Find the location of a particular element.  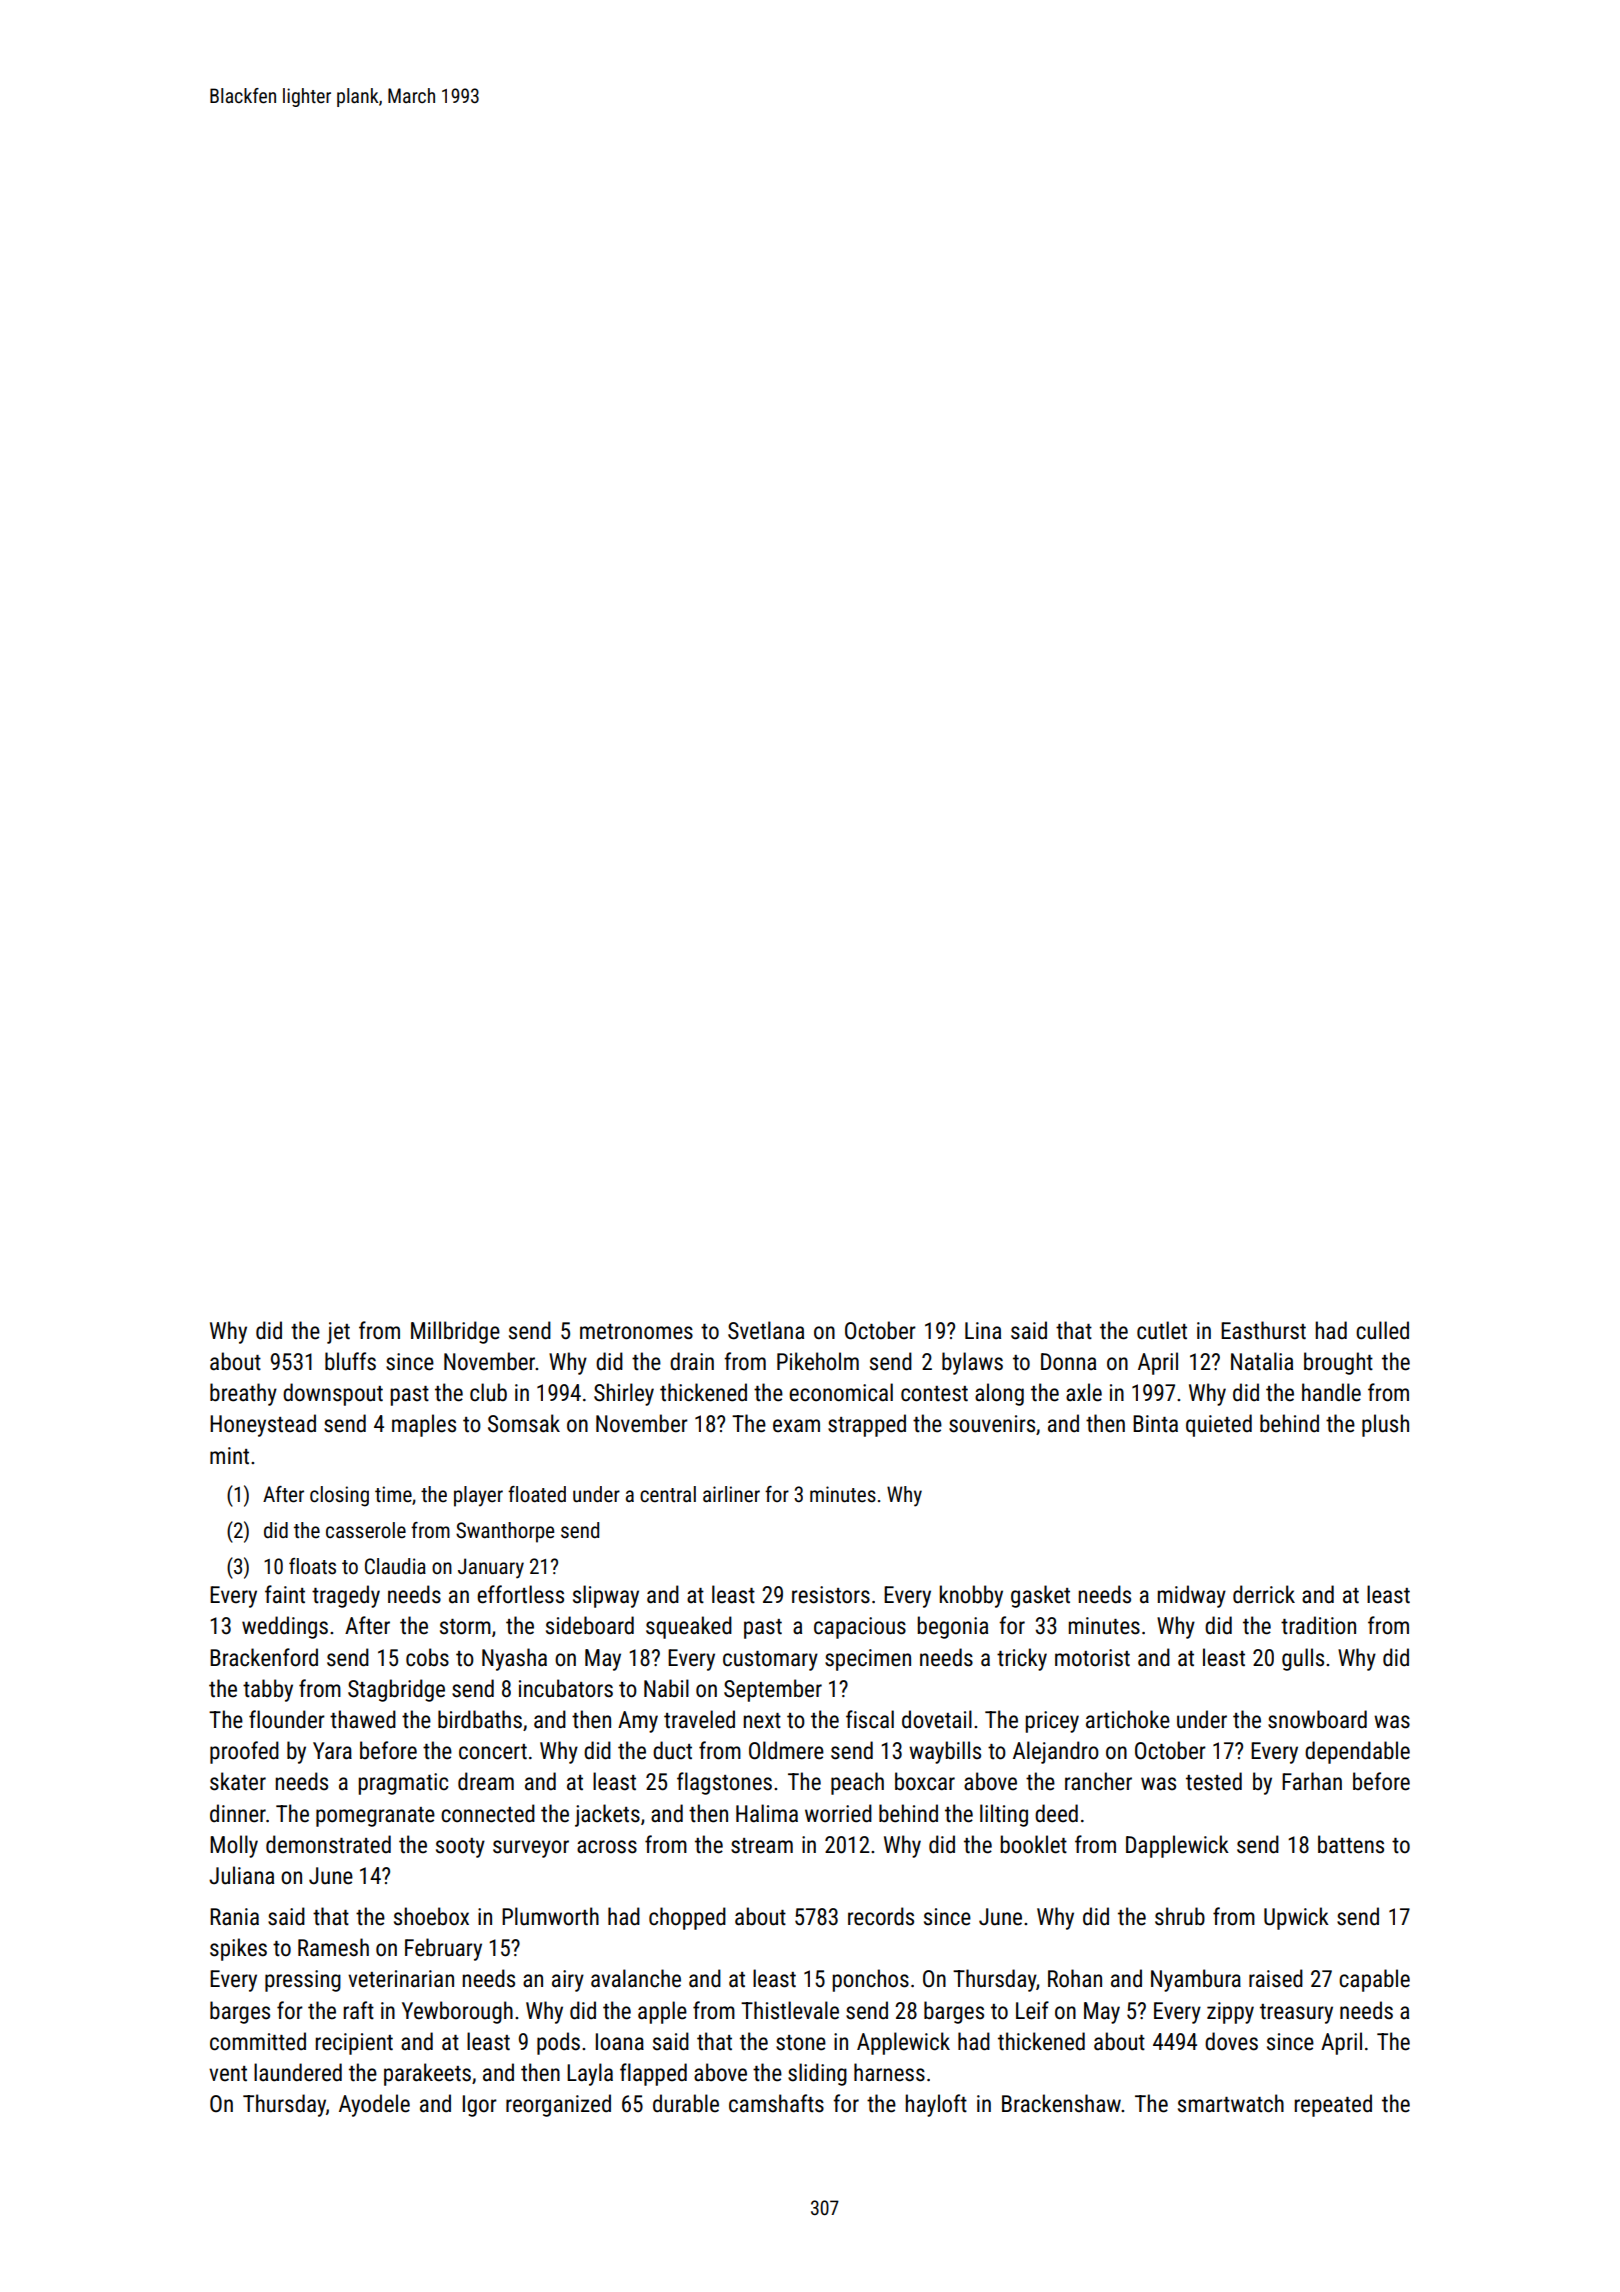

jet is located at coordinates (338, 1333).
